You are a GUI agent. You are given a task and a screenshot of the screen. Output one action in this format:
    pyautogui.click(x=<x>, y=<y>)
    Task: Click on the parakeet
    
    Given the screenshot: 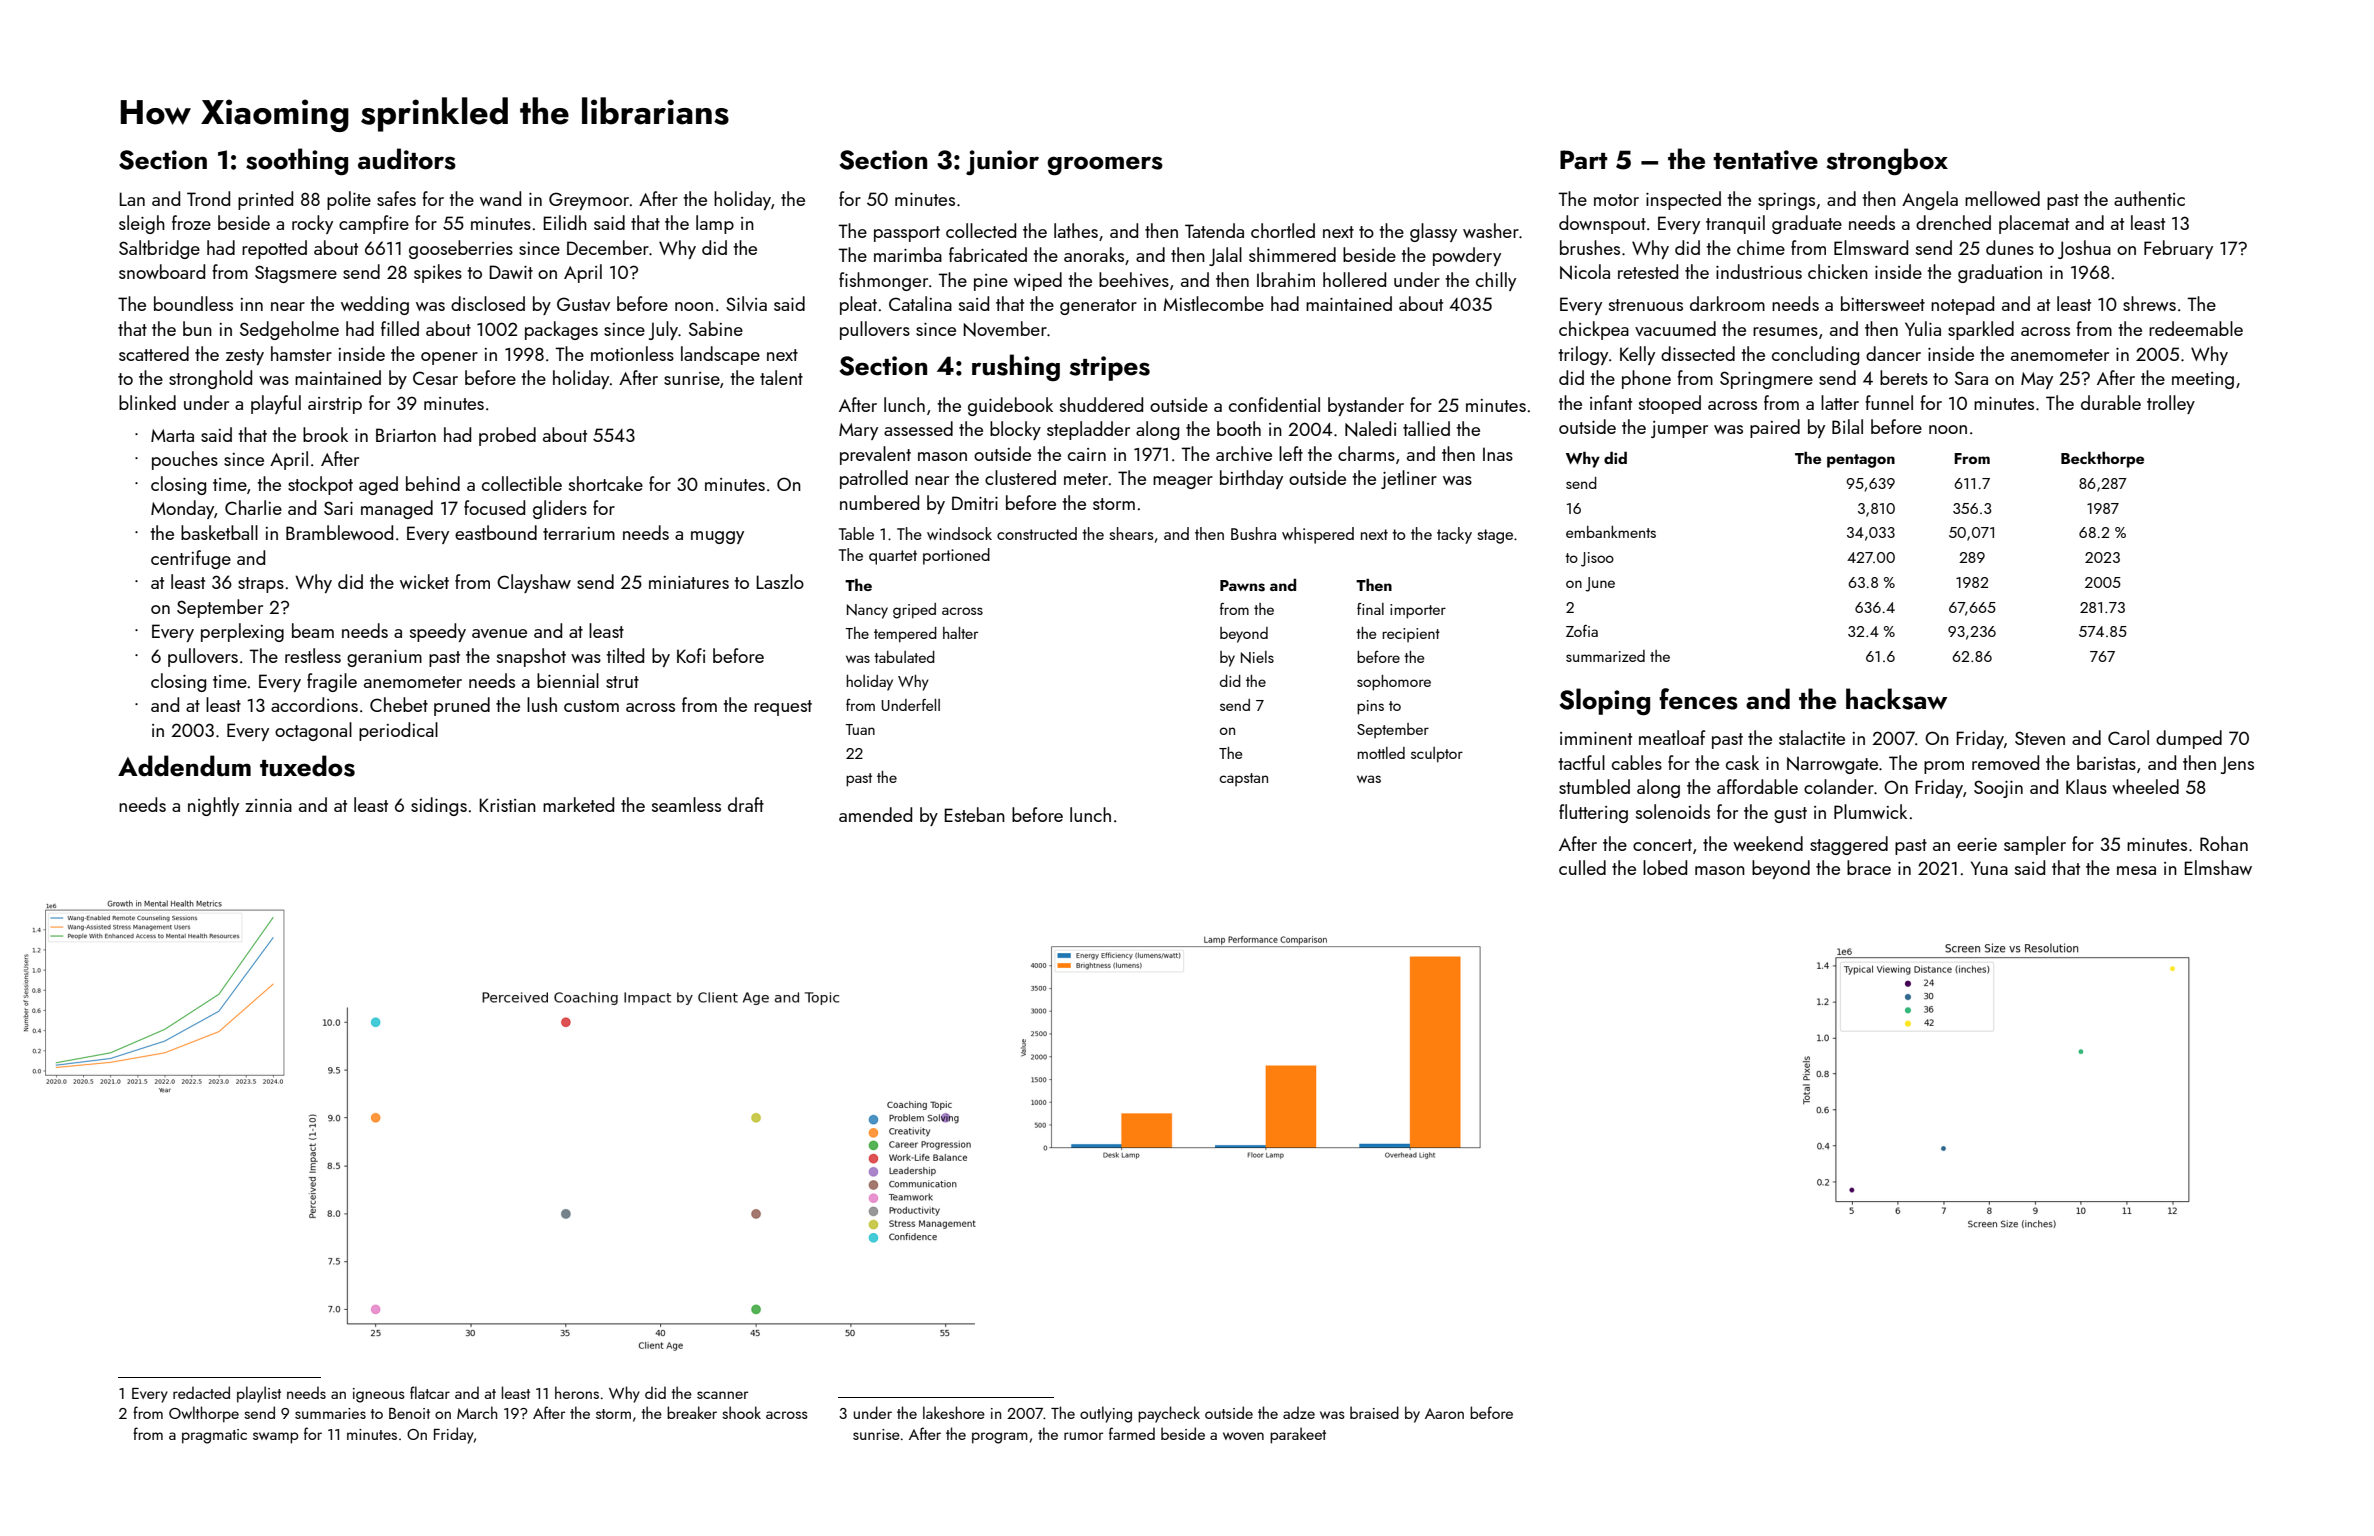 What is the action you would take?
    pyautogui.click(x=1298, y=1435)
